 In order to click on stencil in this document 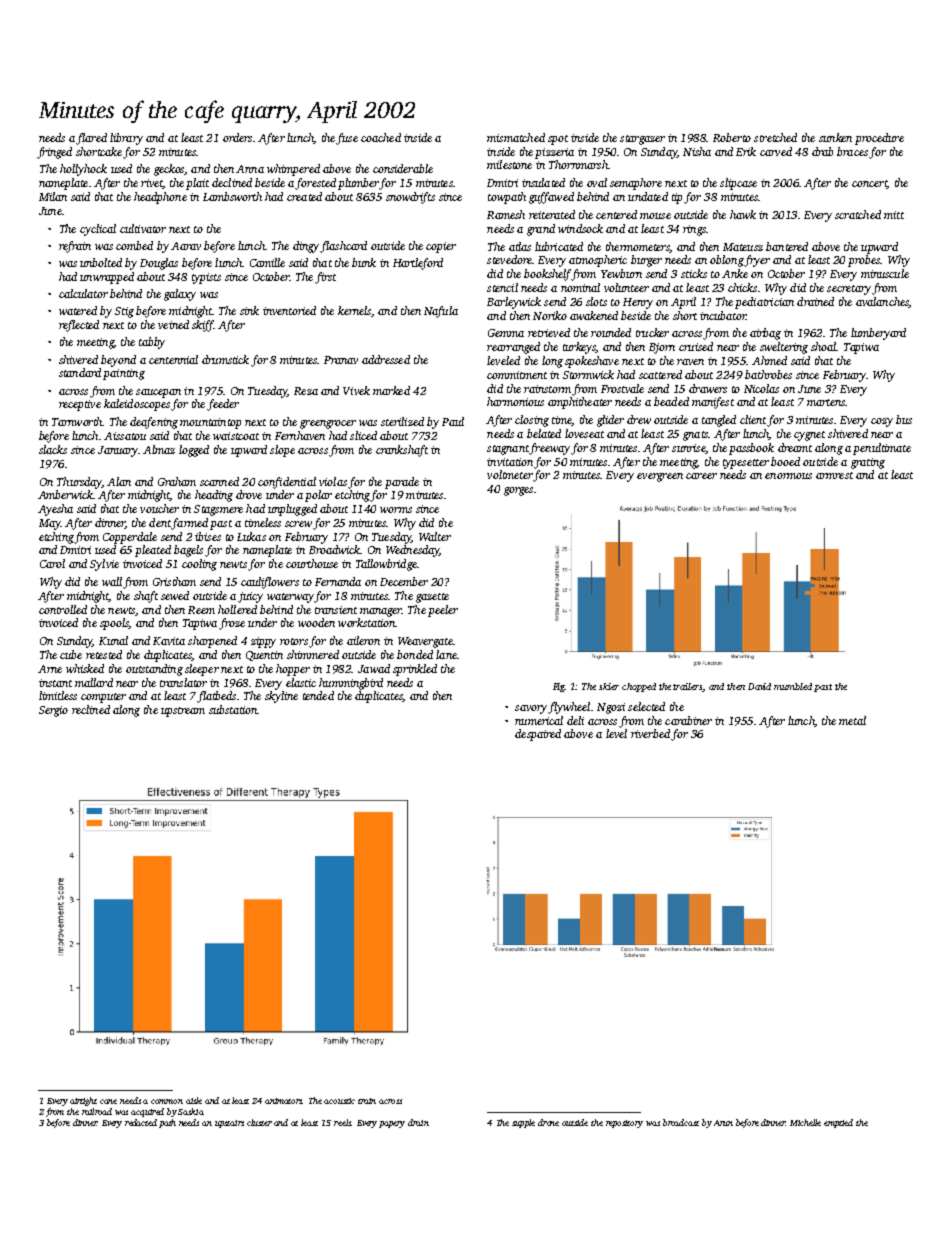, I will do `click(502, 287)`.
